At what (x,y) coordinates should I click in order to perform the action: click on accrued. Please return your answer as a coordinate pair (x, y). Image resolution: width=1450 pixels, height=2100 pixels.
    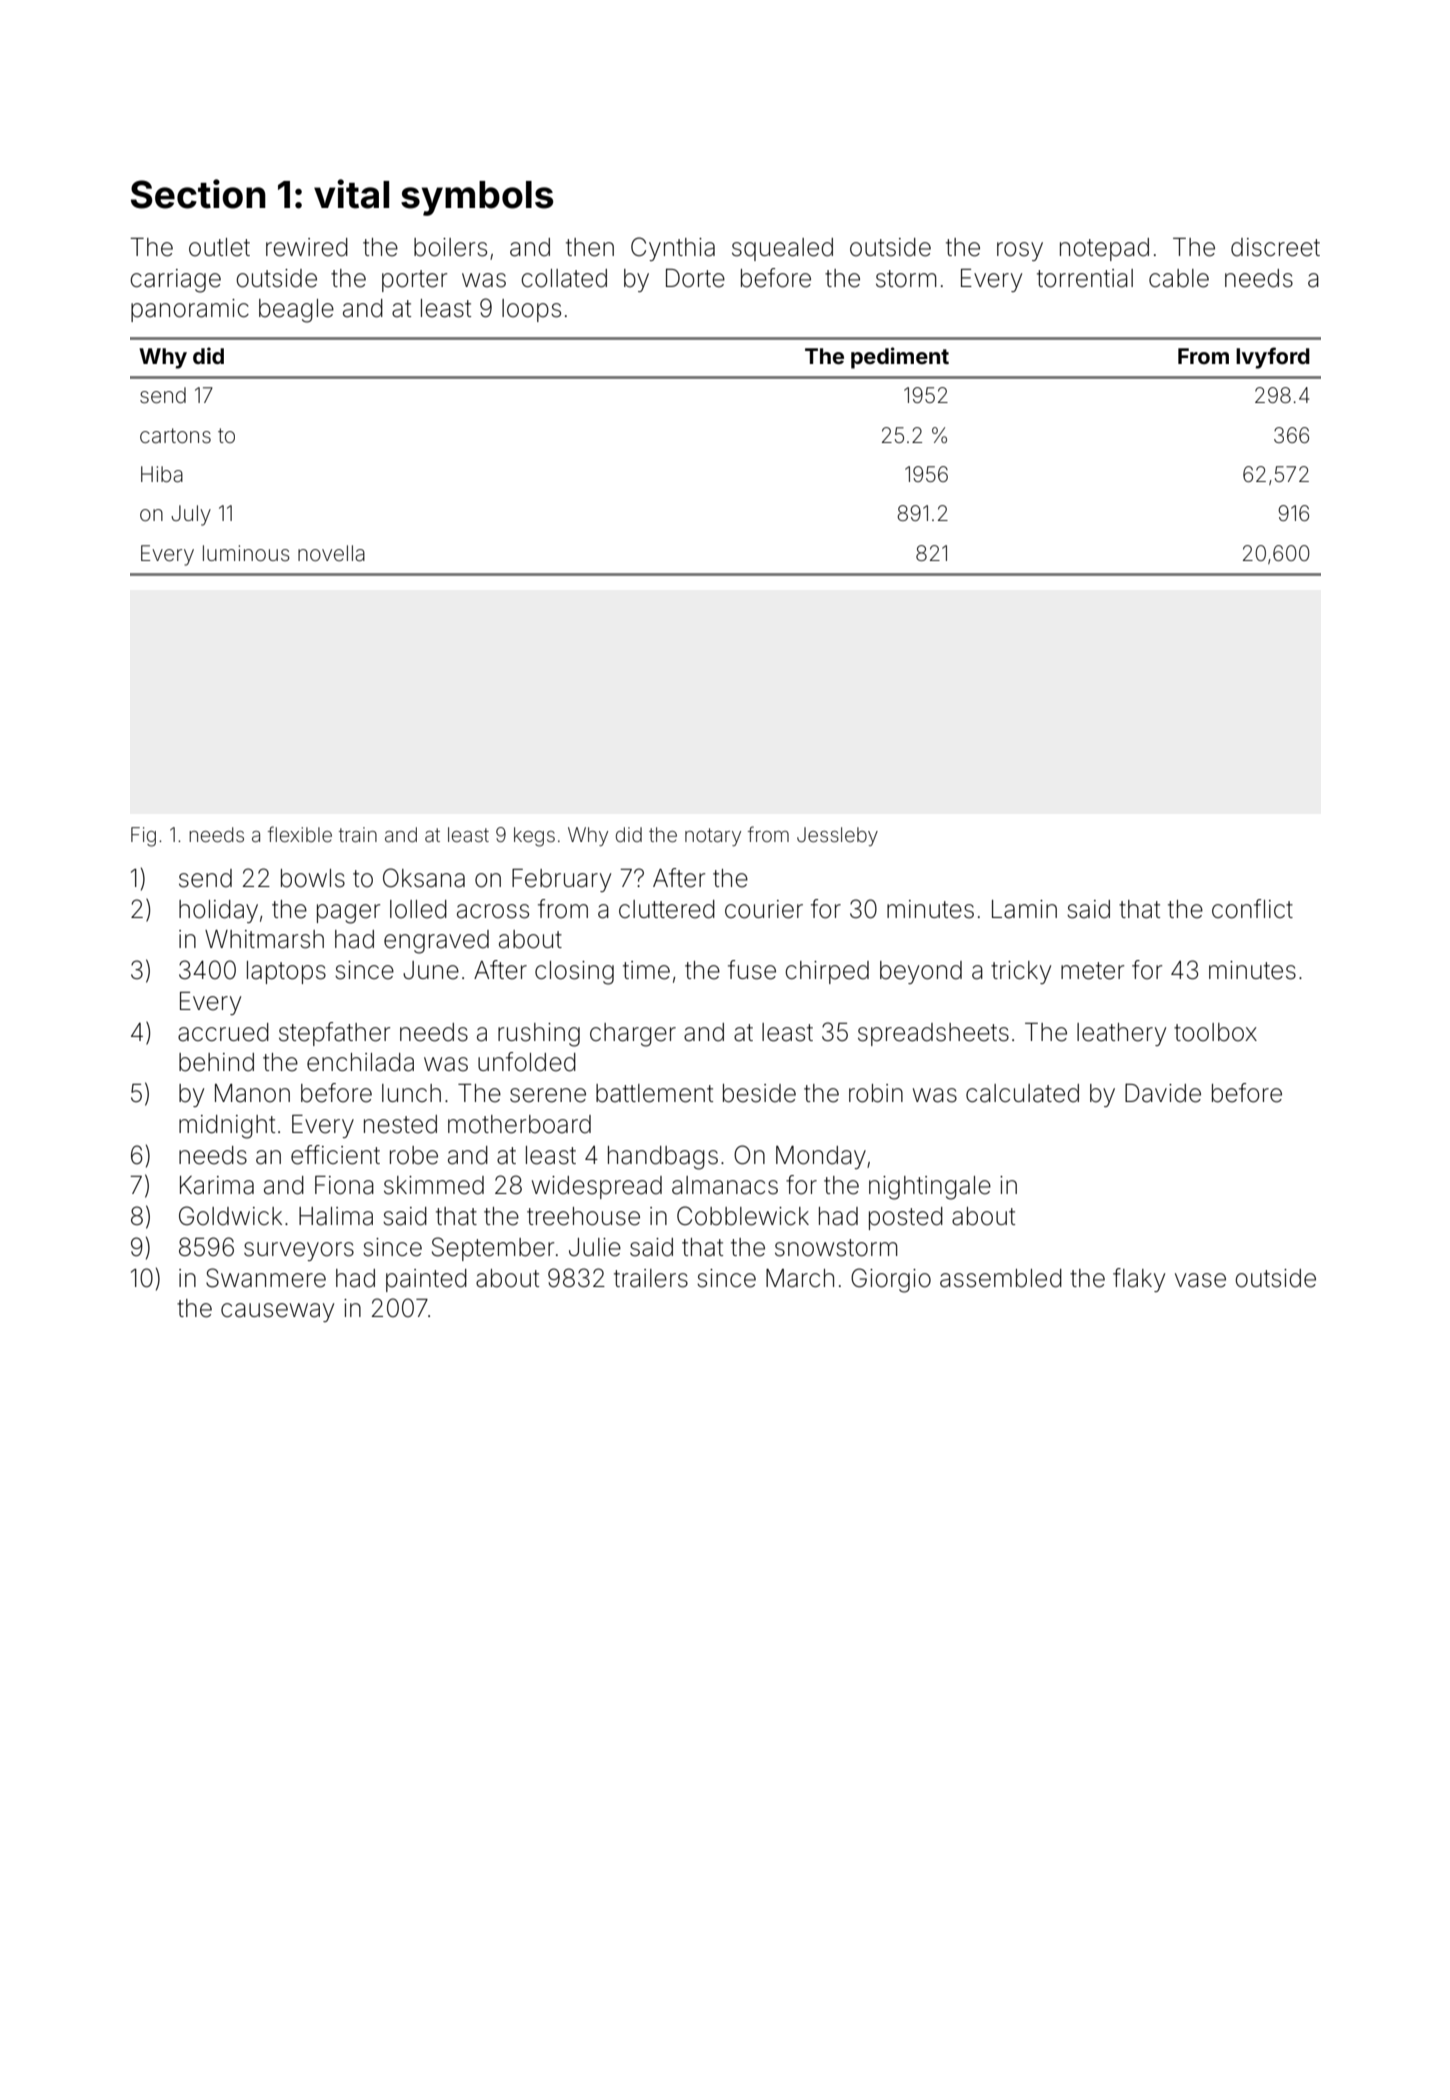
    Looking at the image, I should click on (223, 1032).
